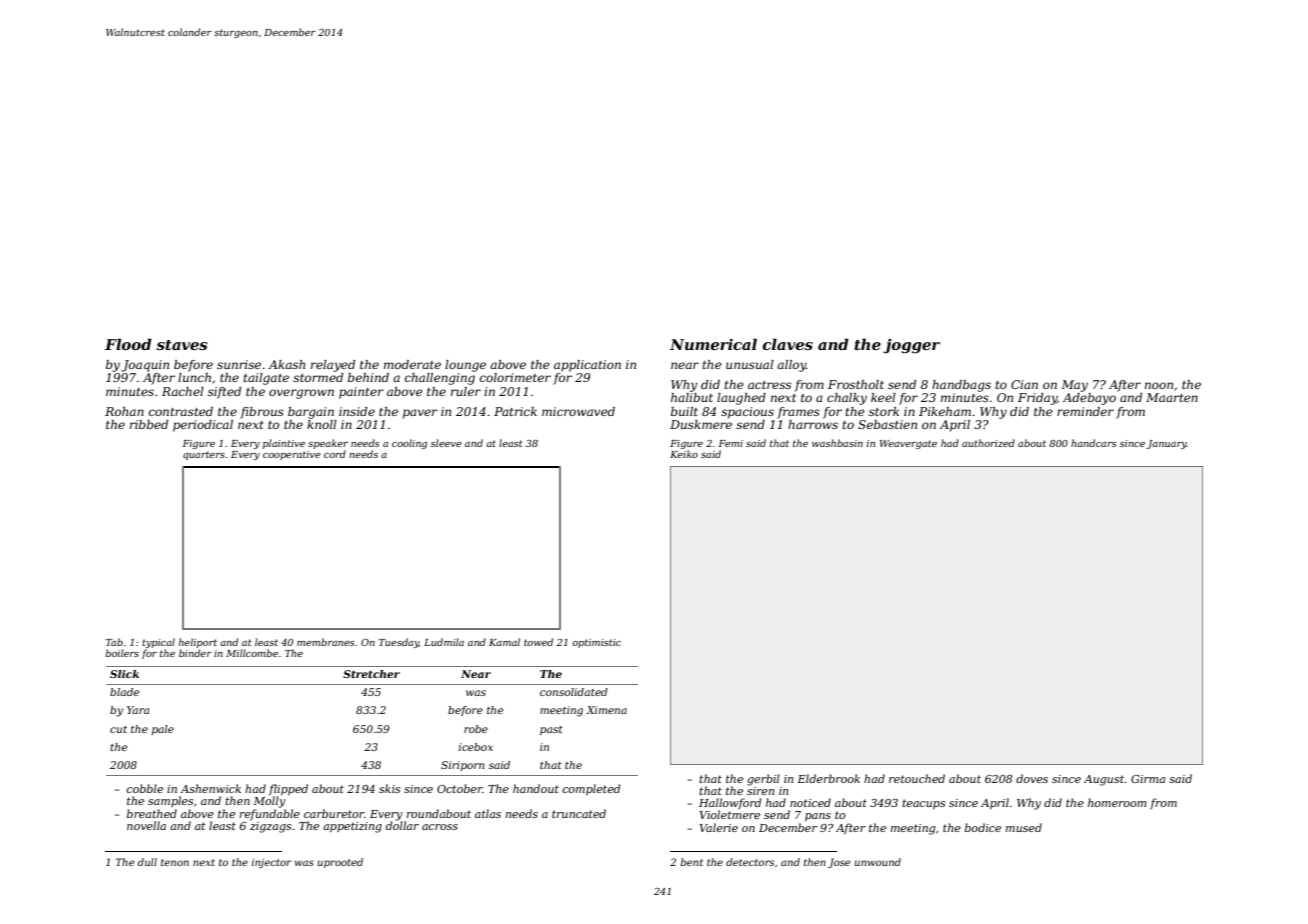 The width and height of the screenshot is (1308, 924). Describe the element at coordinates (988, 443) in the screenshot. I see `authorized` at that location.
